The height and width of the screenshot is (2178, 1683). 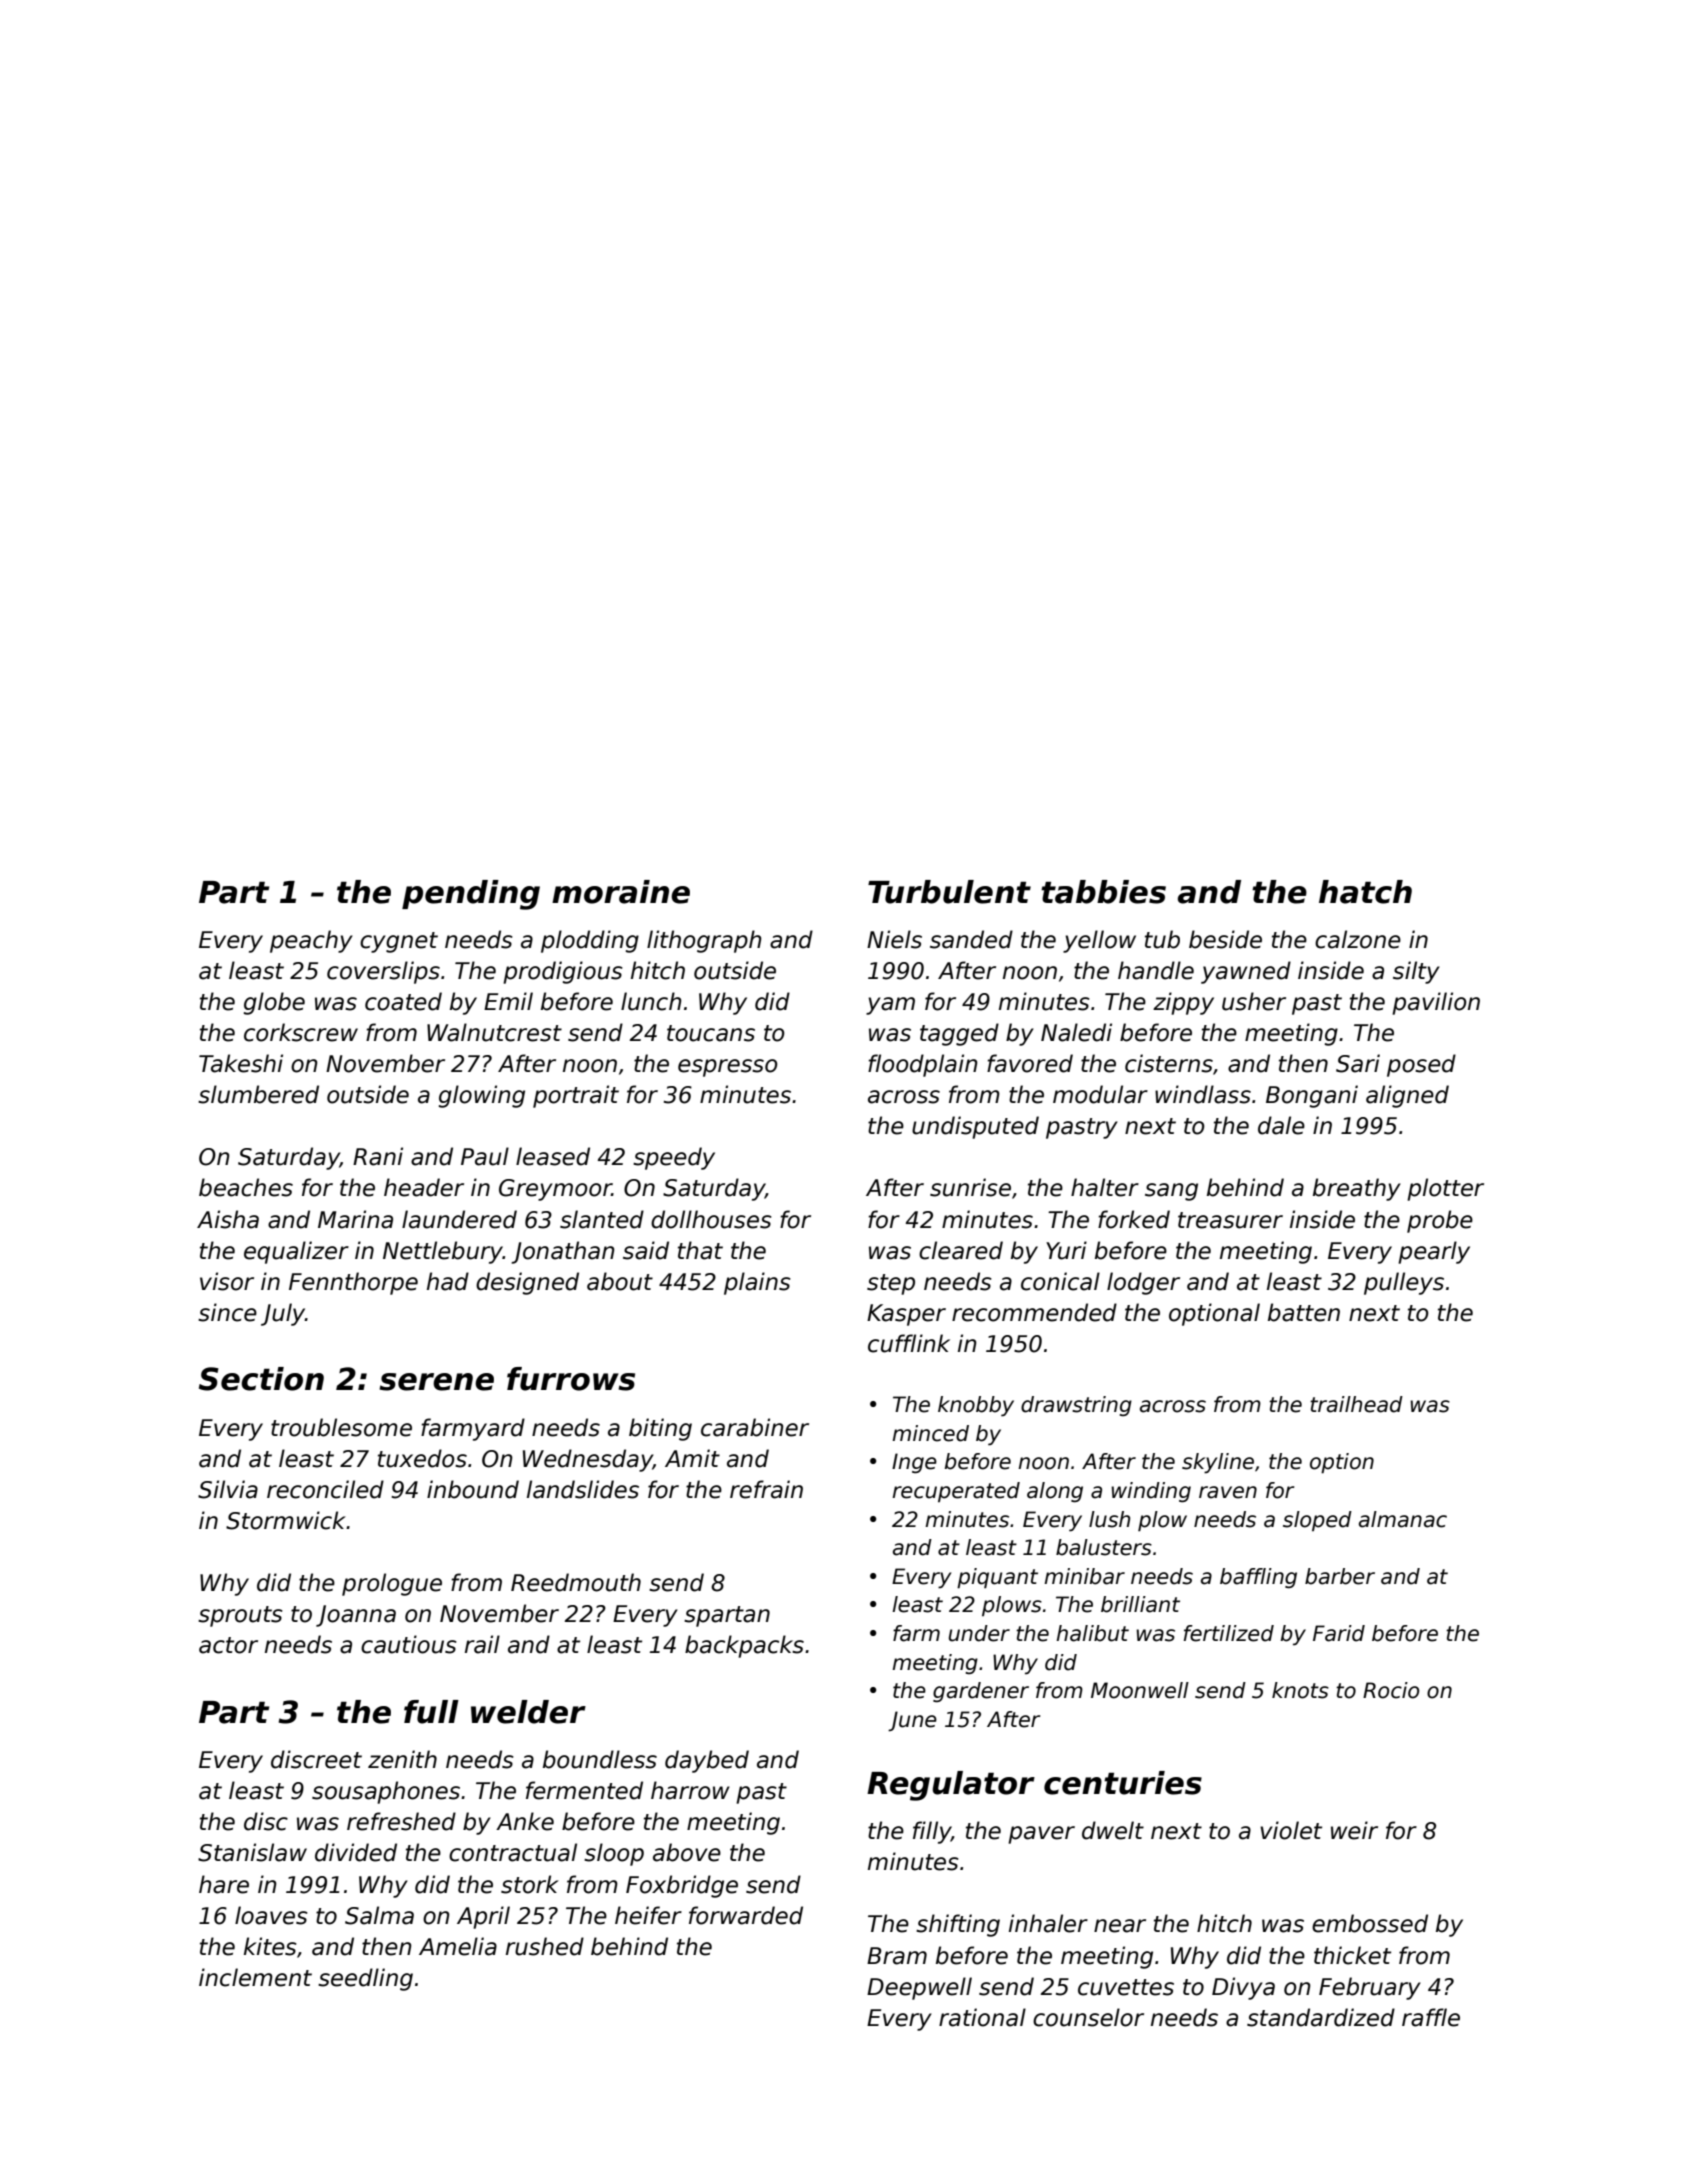 What do you see at coordinates (1404, 1283) in the screenshot?
I see `pulleys` at bounding box center [1404, 1283].
